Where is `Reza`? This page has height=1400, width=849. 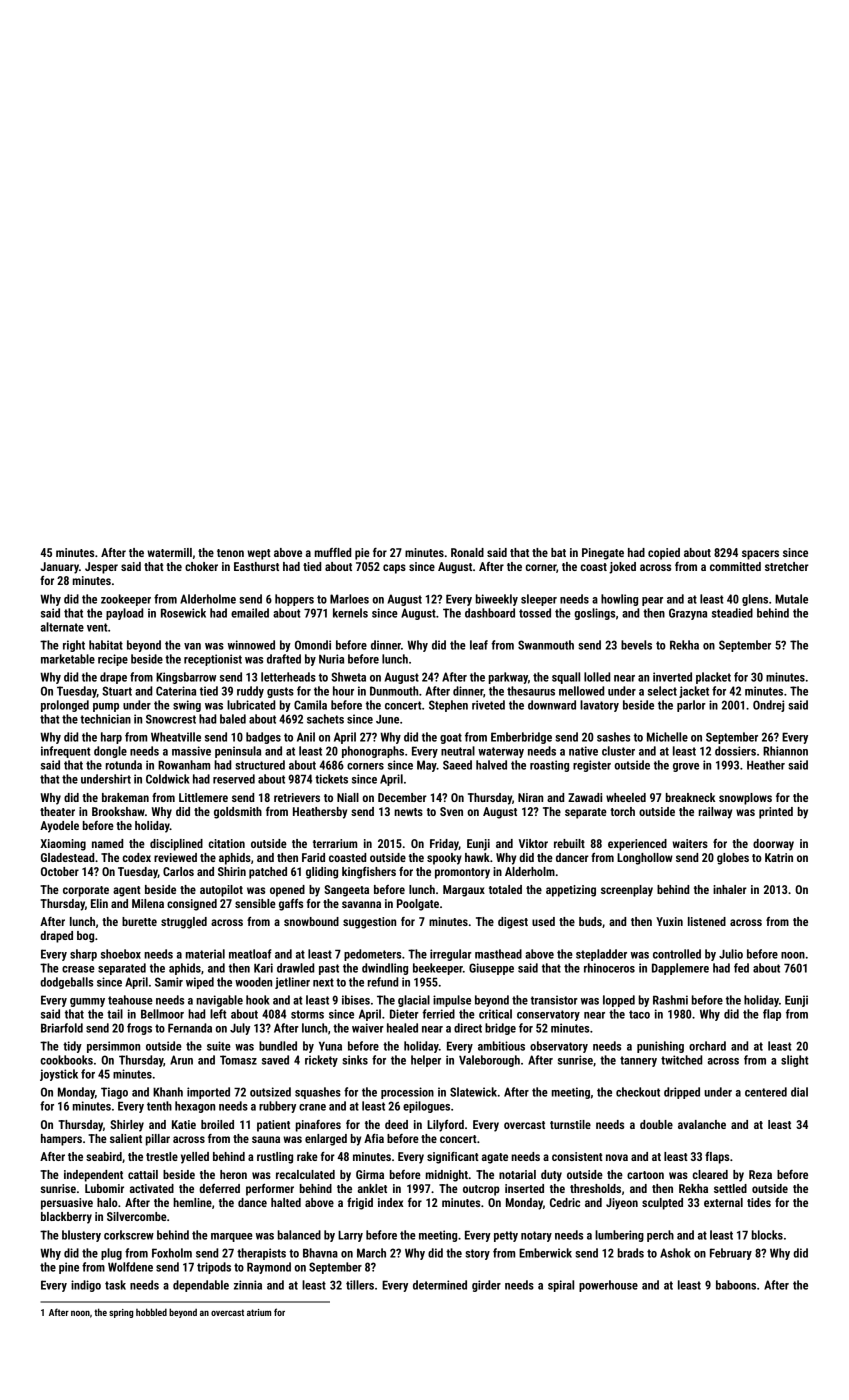 Reza is located at coordinates (760, 1174).
